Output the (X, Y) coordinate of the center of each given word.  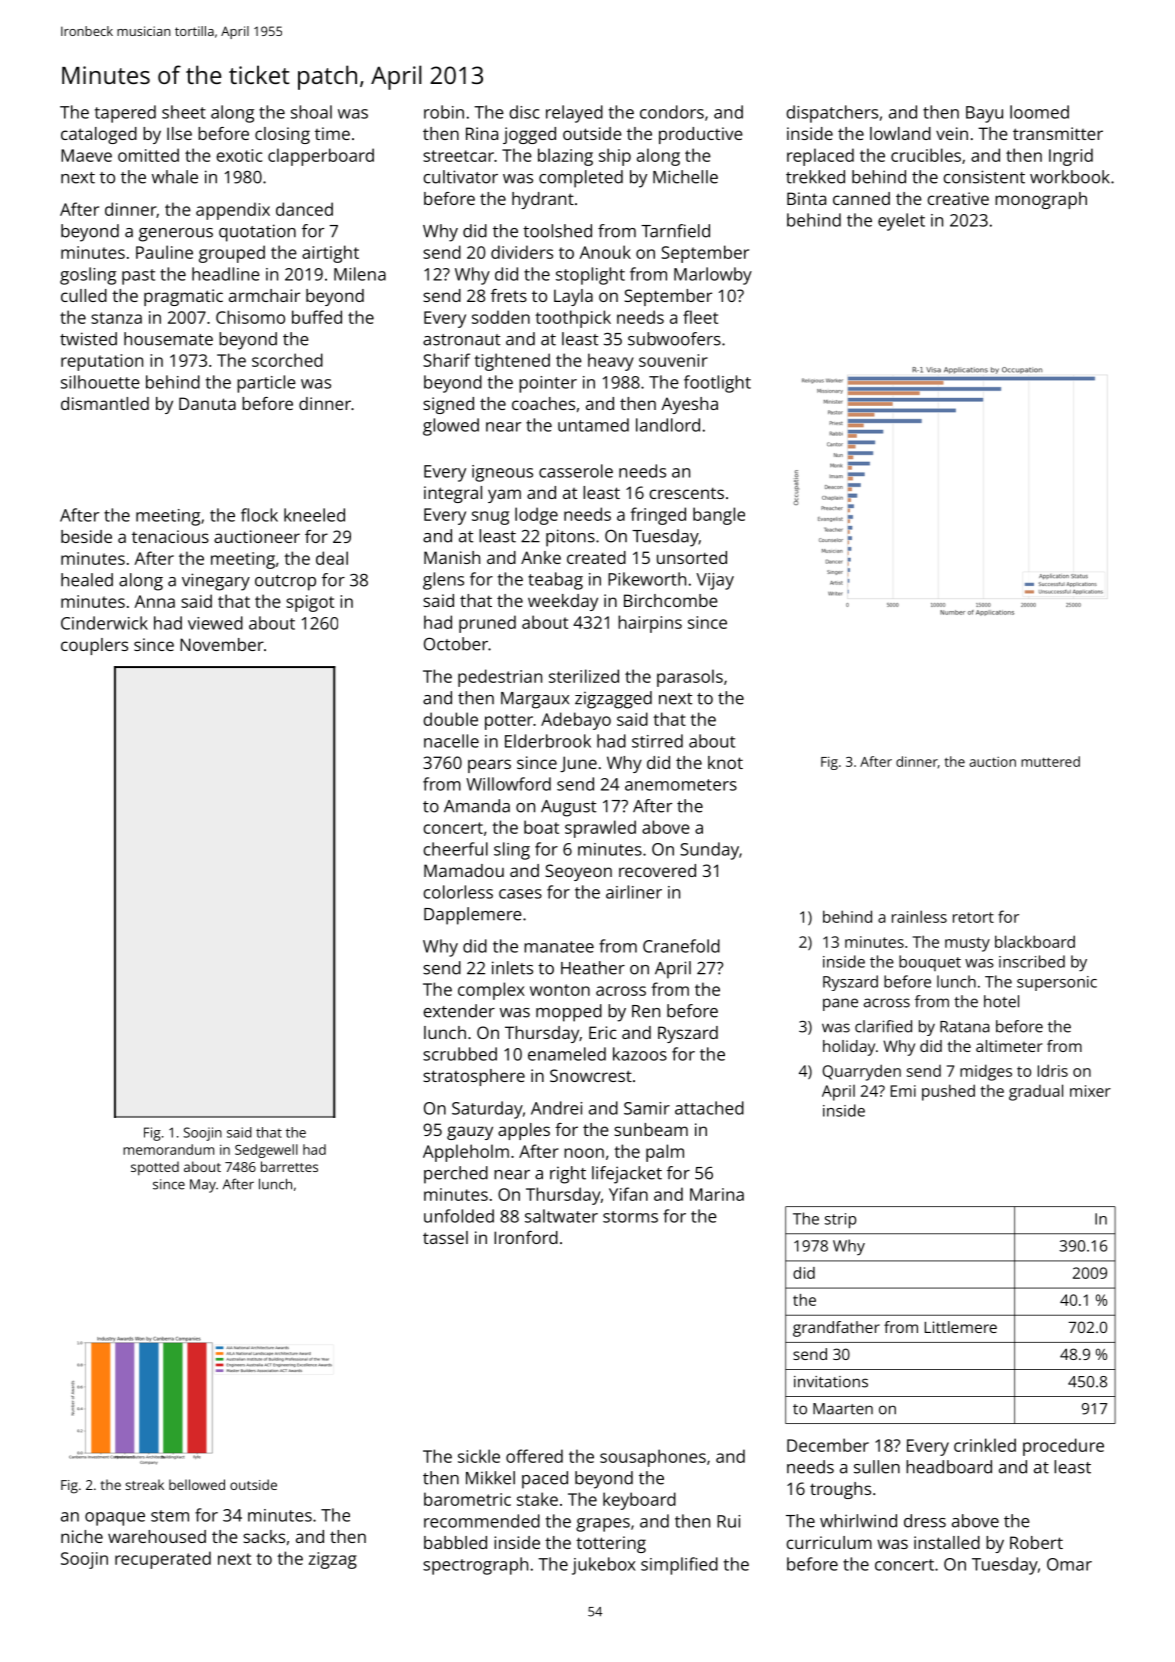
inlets (512, 968)
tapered (125, 114)
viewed (215, 623)
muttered (1050, 761)
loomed (1039, 112)
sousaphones (653, 1458)
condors (672, 112)
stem (170, 1516)
